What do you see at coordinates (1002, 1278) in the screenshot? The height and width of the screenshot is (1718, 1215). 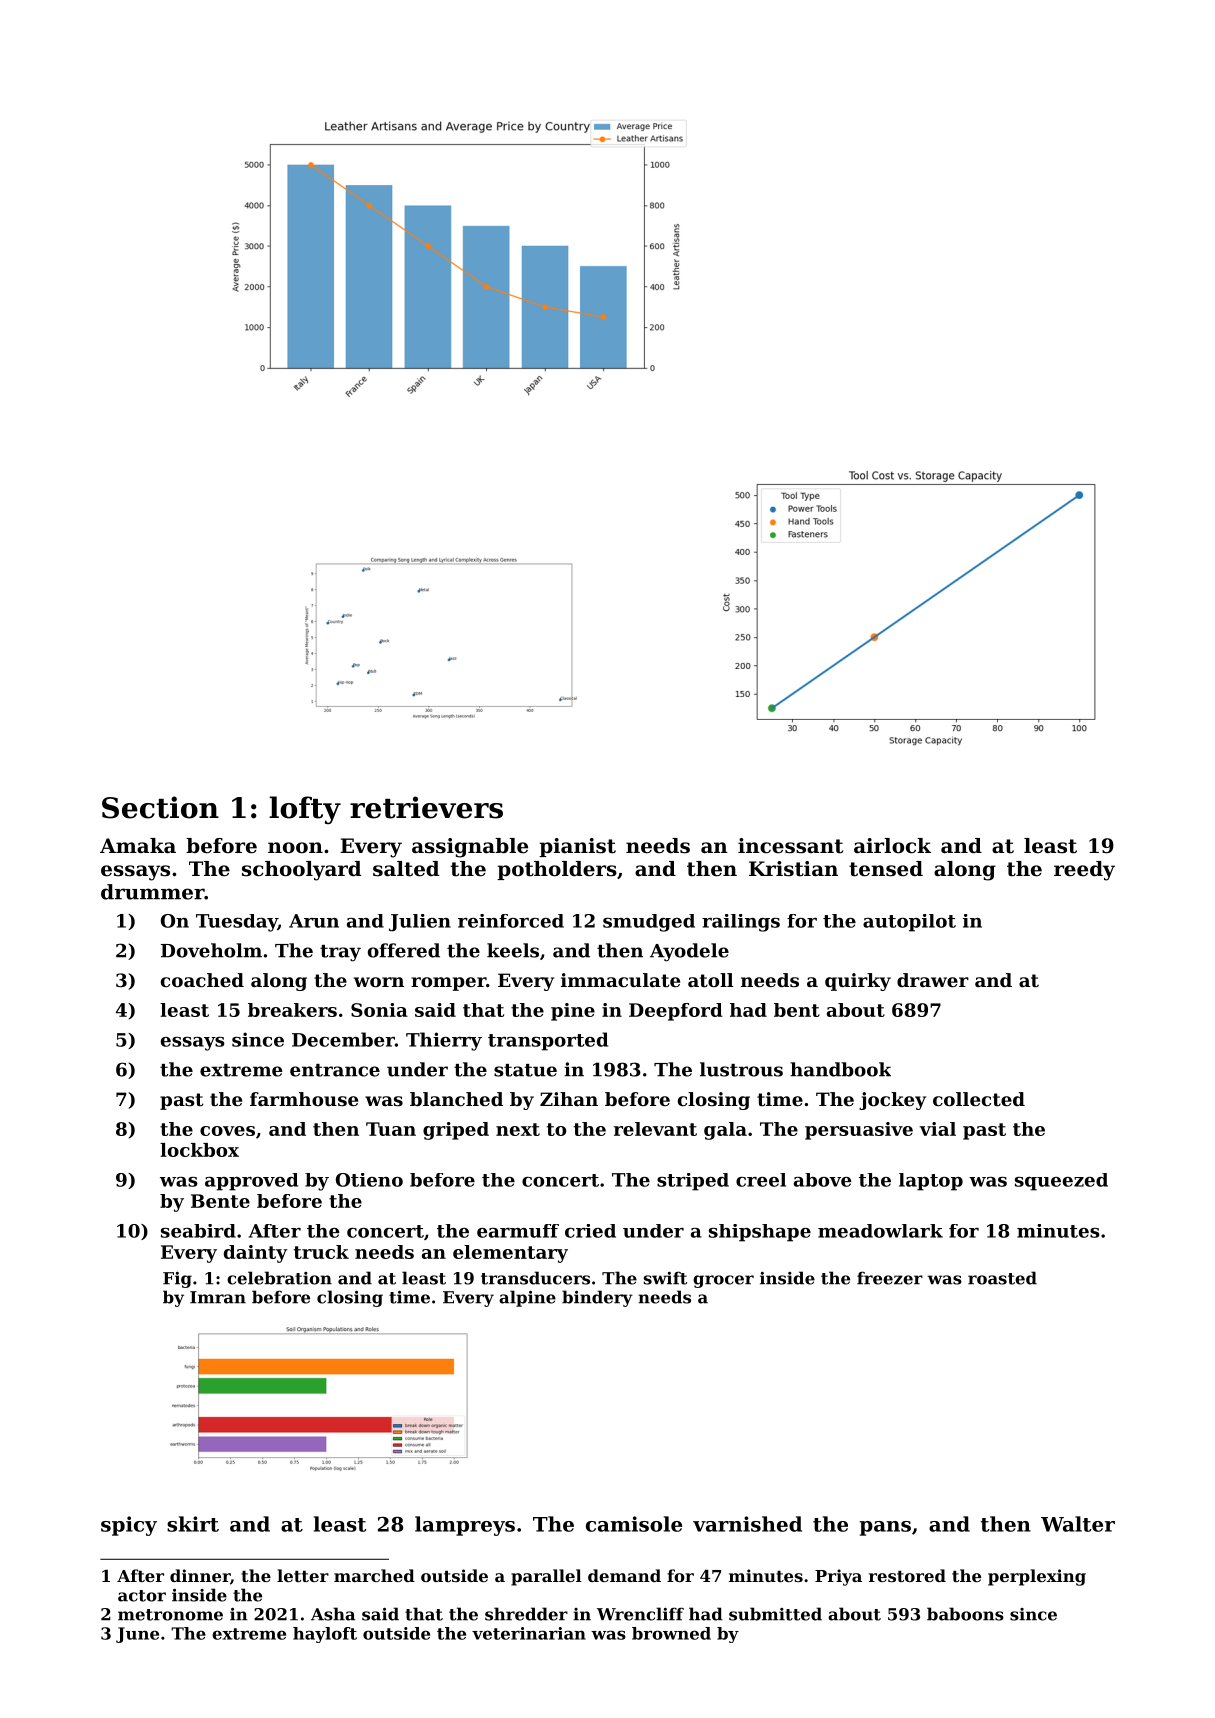 I see `roasted` at bounding box center [1002, 1278].
